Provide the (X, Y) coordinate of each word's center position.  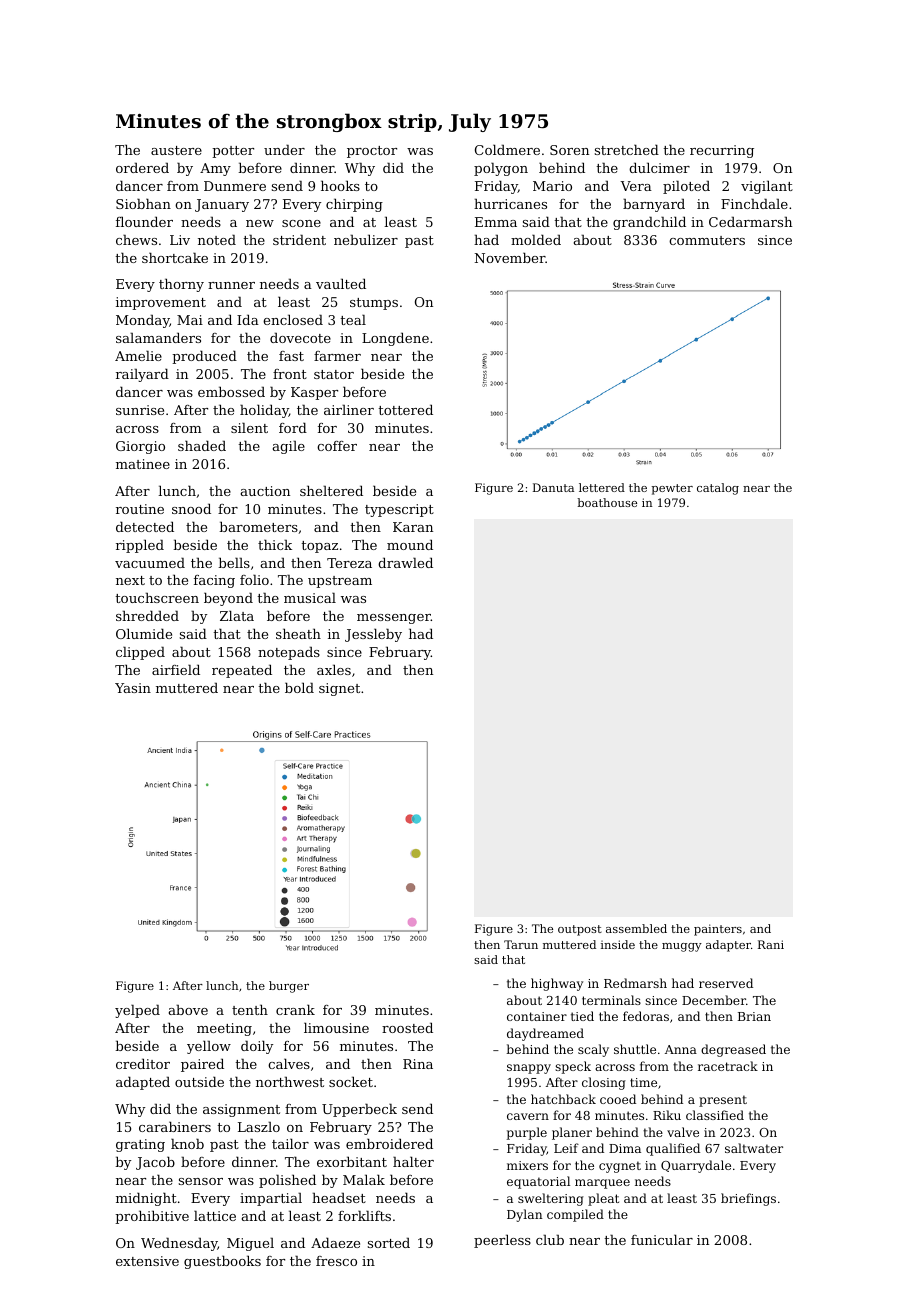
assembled (636, 928)
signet (339, 689)
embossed (231, 391)
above (188, 1009)
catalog (718, 489)
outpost (580, 930)
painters (718, 930)
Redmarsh (635, 983)
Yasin (133, 688)
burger (289, 987)
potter (233, 152)
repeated (242, 671)
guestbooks (222, 1262)
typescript (399, 510)
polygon (501, 169)
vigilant (767, 187)
